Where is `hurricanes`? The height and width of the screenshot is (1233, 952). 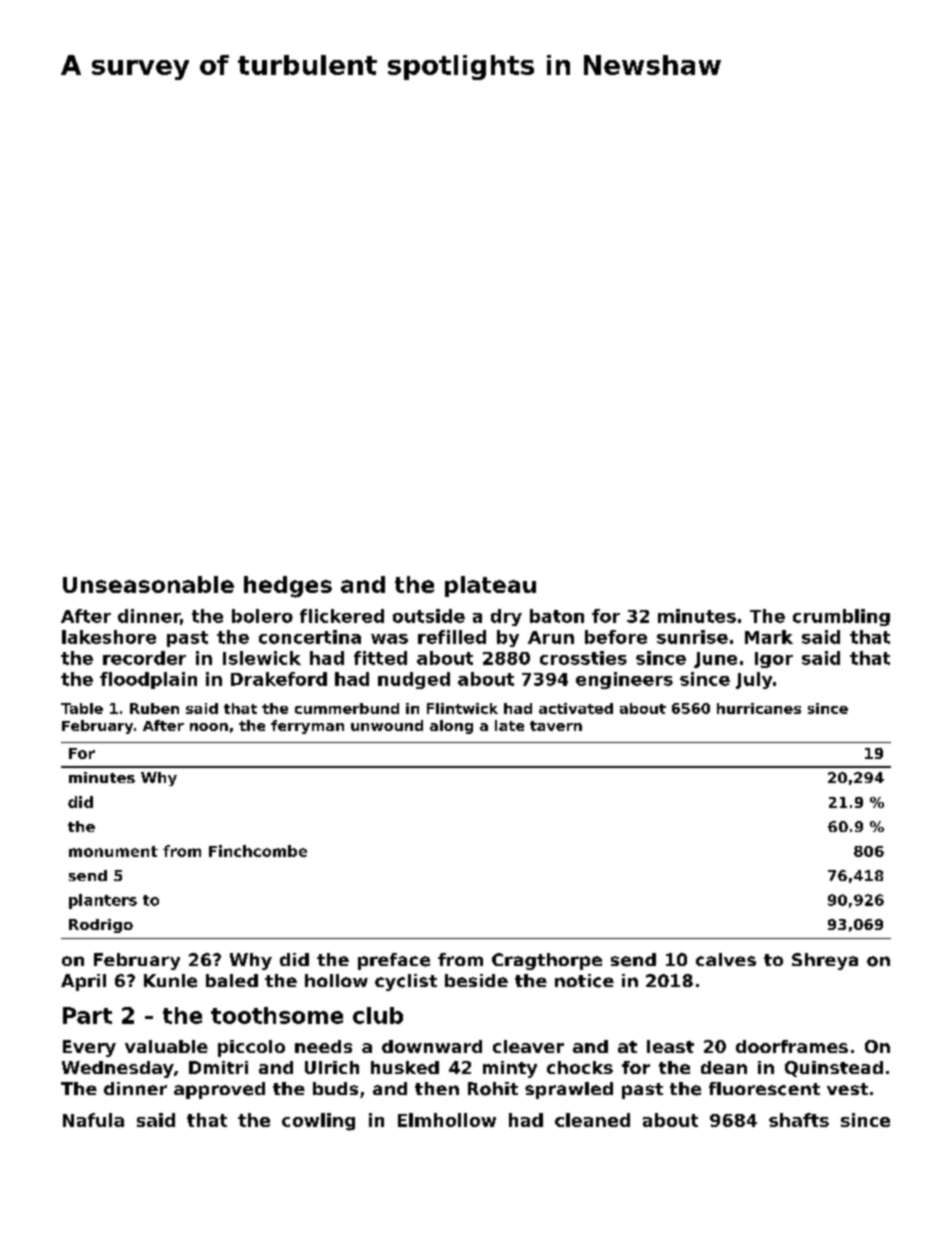
hurricanes is located at coordinates (759, 708).
